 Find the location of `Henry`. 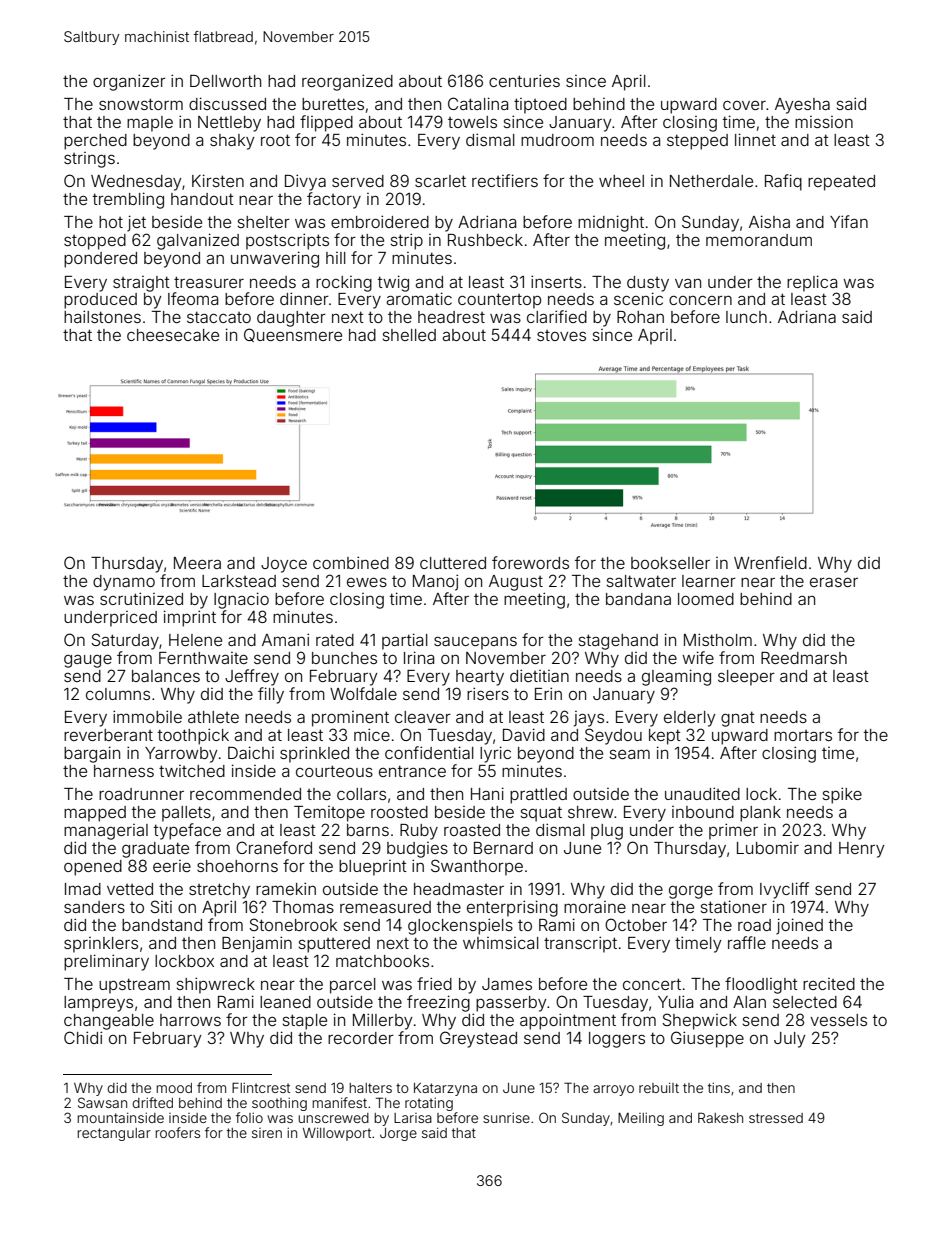

Henry is located at coordinates (862, 850).
